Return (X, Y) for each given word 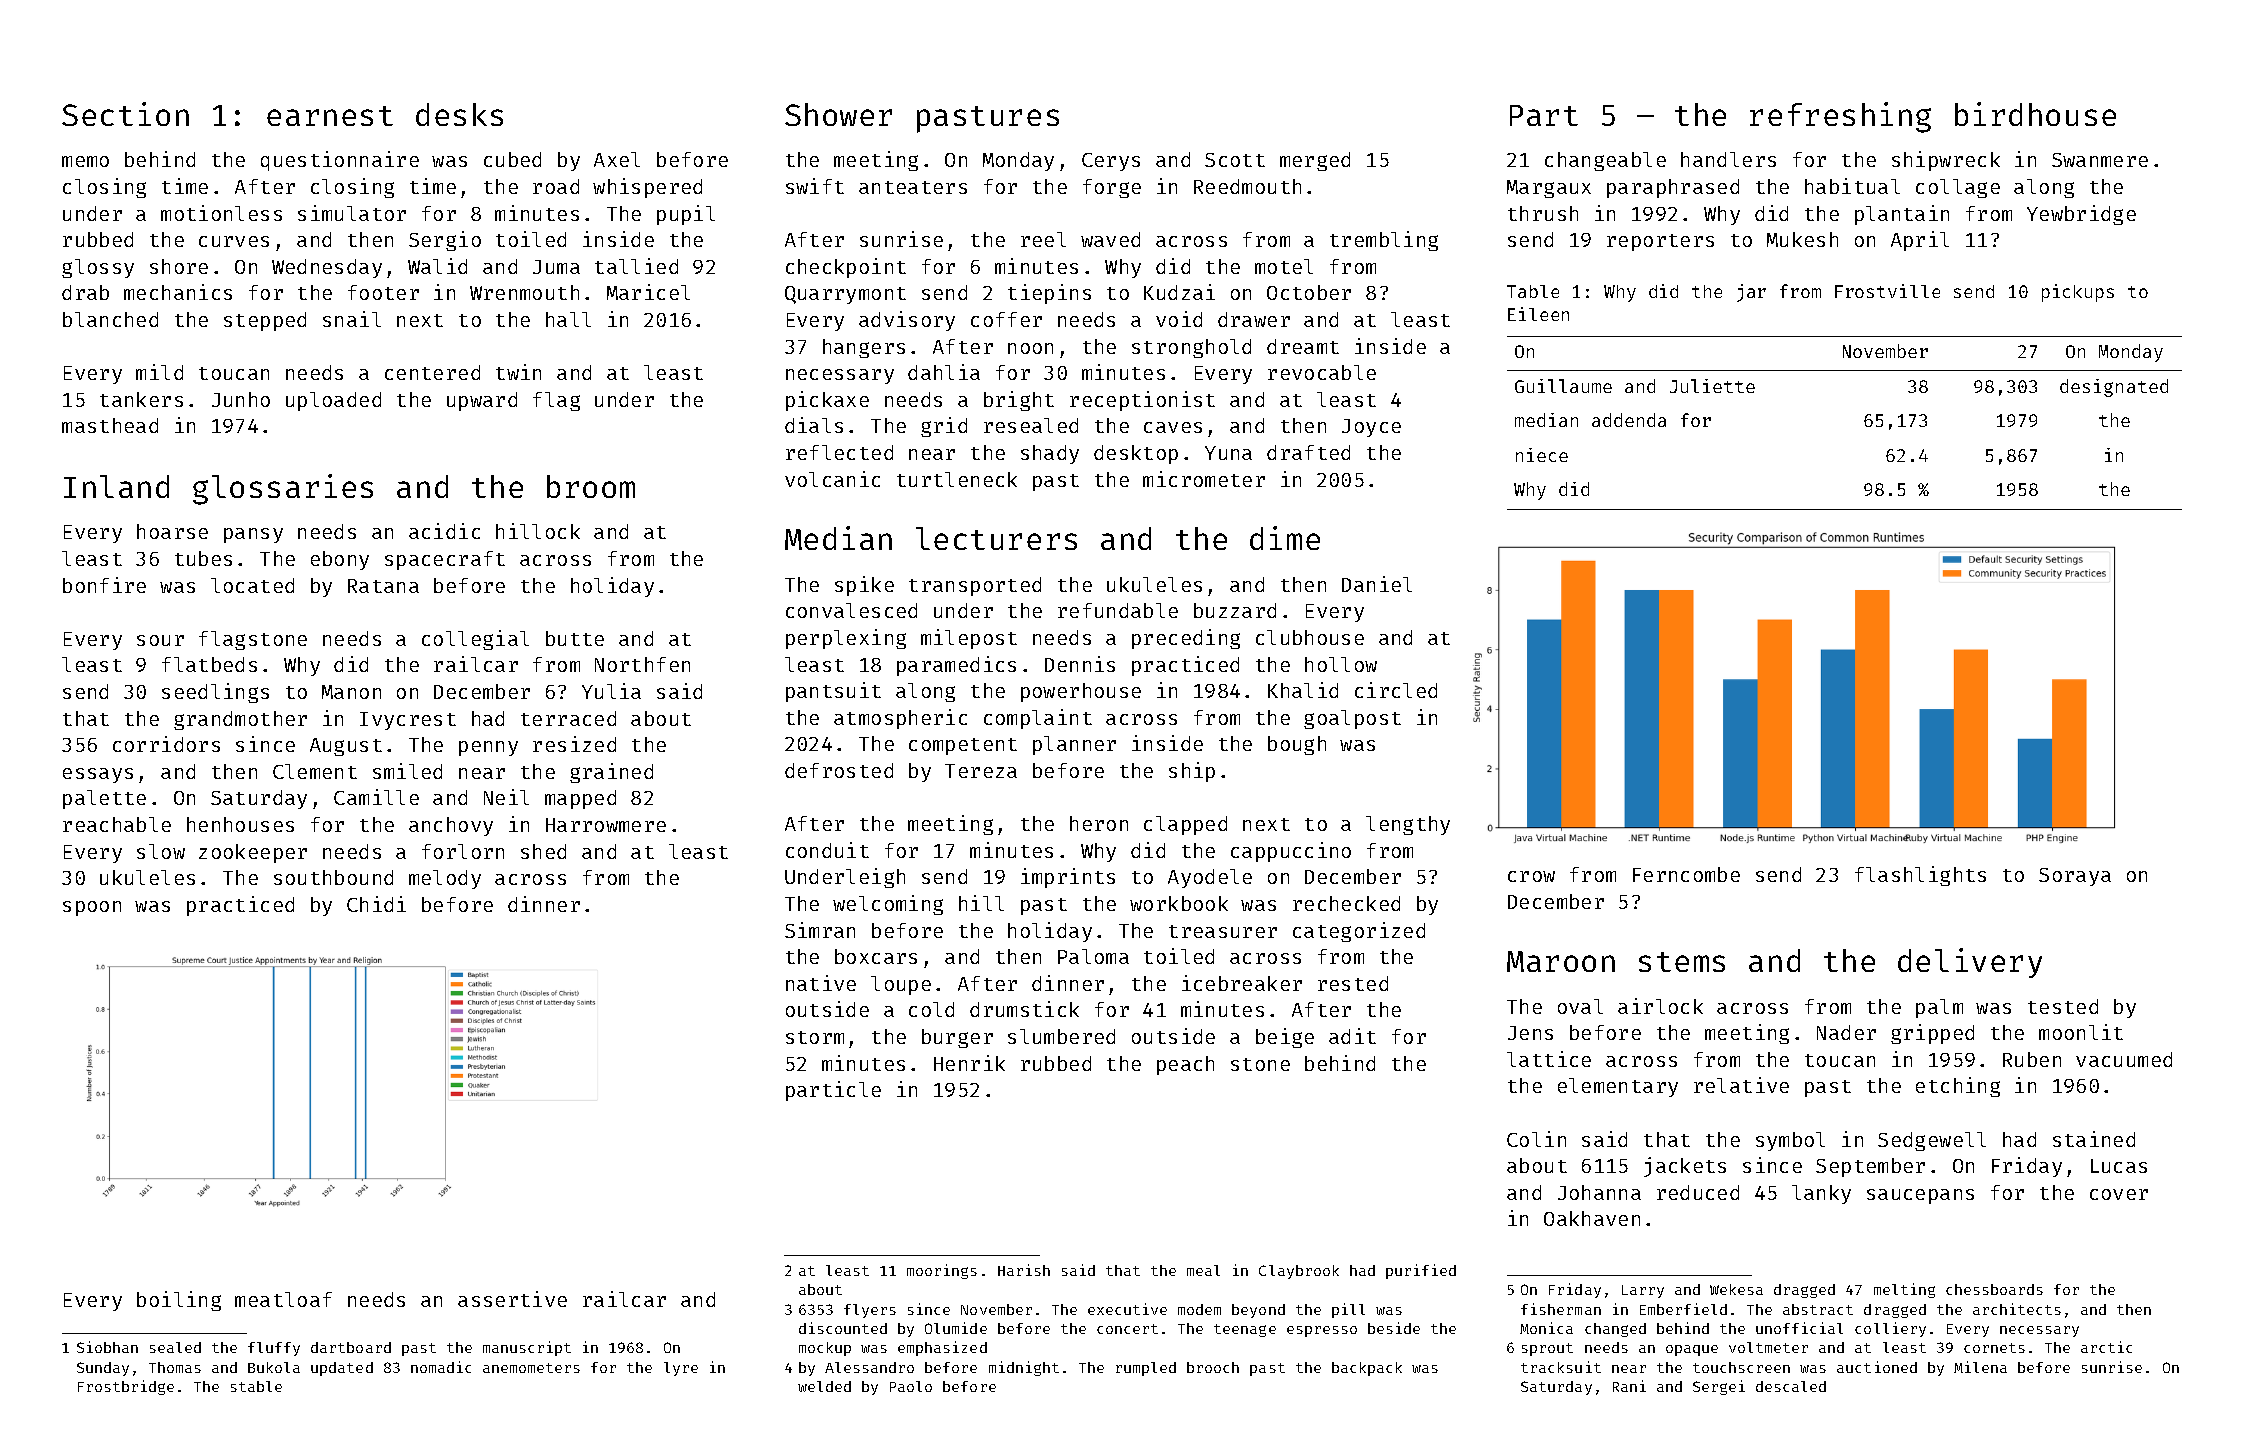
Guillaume (1563, 386)
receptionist (1142, 401)
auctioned (1877, 1367)
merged (1315, 161)
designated (2114, 388)
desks (459, 114)
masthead (110, 425)
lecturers (996, 538)
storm (815, 1037)
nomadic (441, 1367)
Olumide (956, 1328)
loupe (901, 985)
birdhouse (2035, 114)
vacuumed (2124, 1059)
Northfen (642, 664)
